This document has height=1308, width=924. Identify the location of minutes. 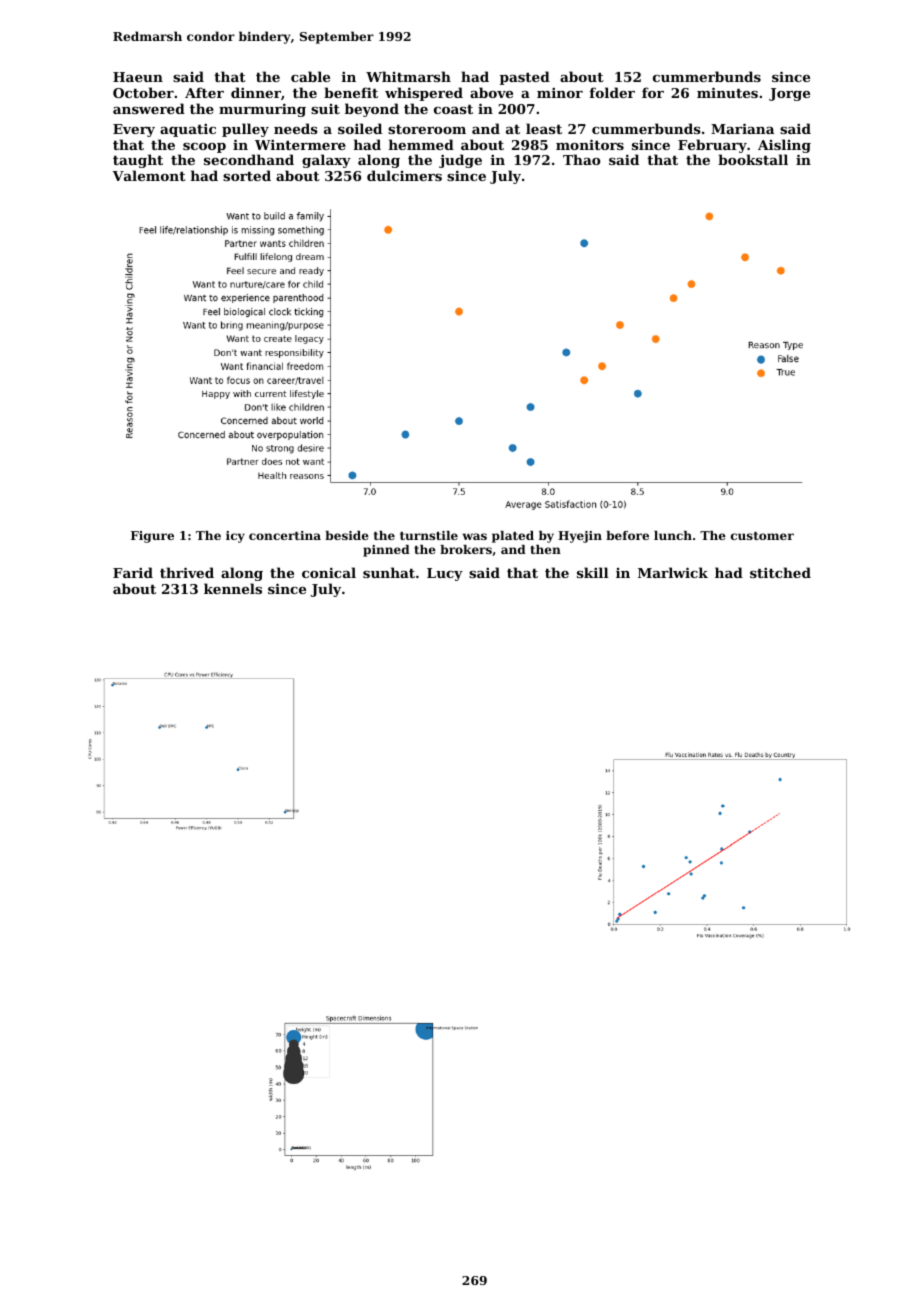
(727, 92).
